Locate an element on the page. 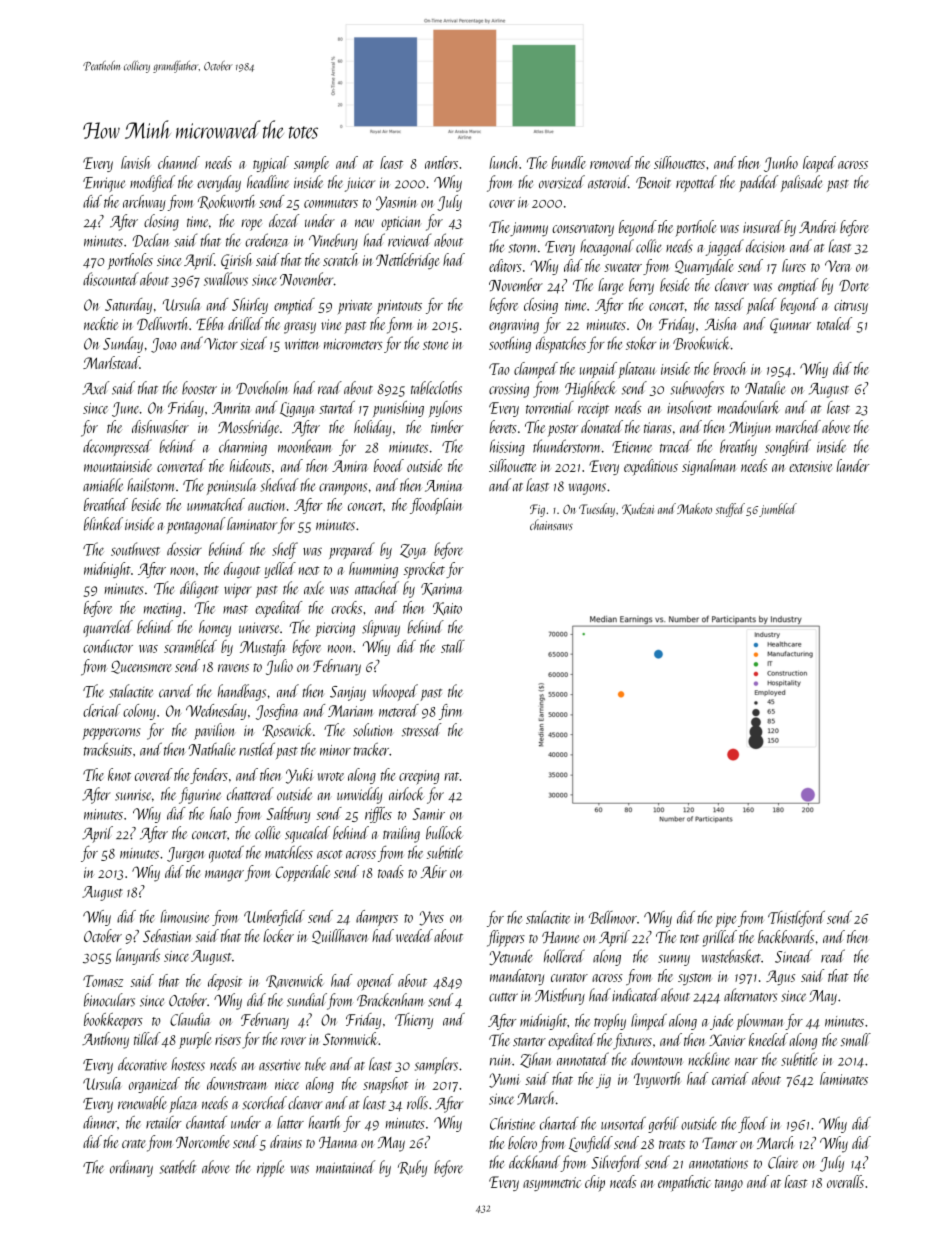 The image size is (952, 1233). Ruby is located at coordinates (412, 1168).
